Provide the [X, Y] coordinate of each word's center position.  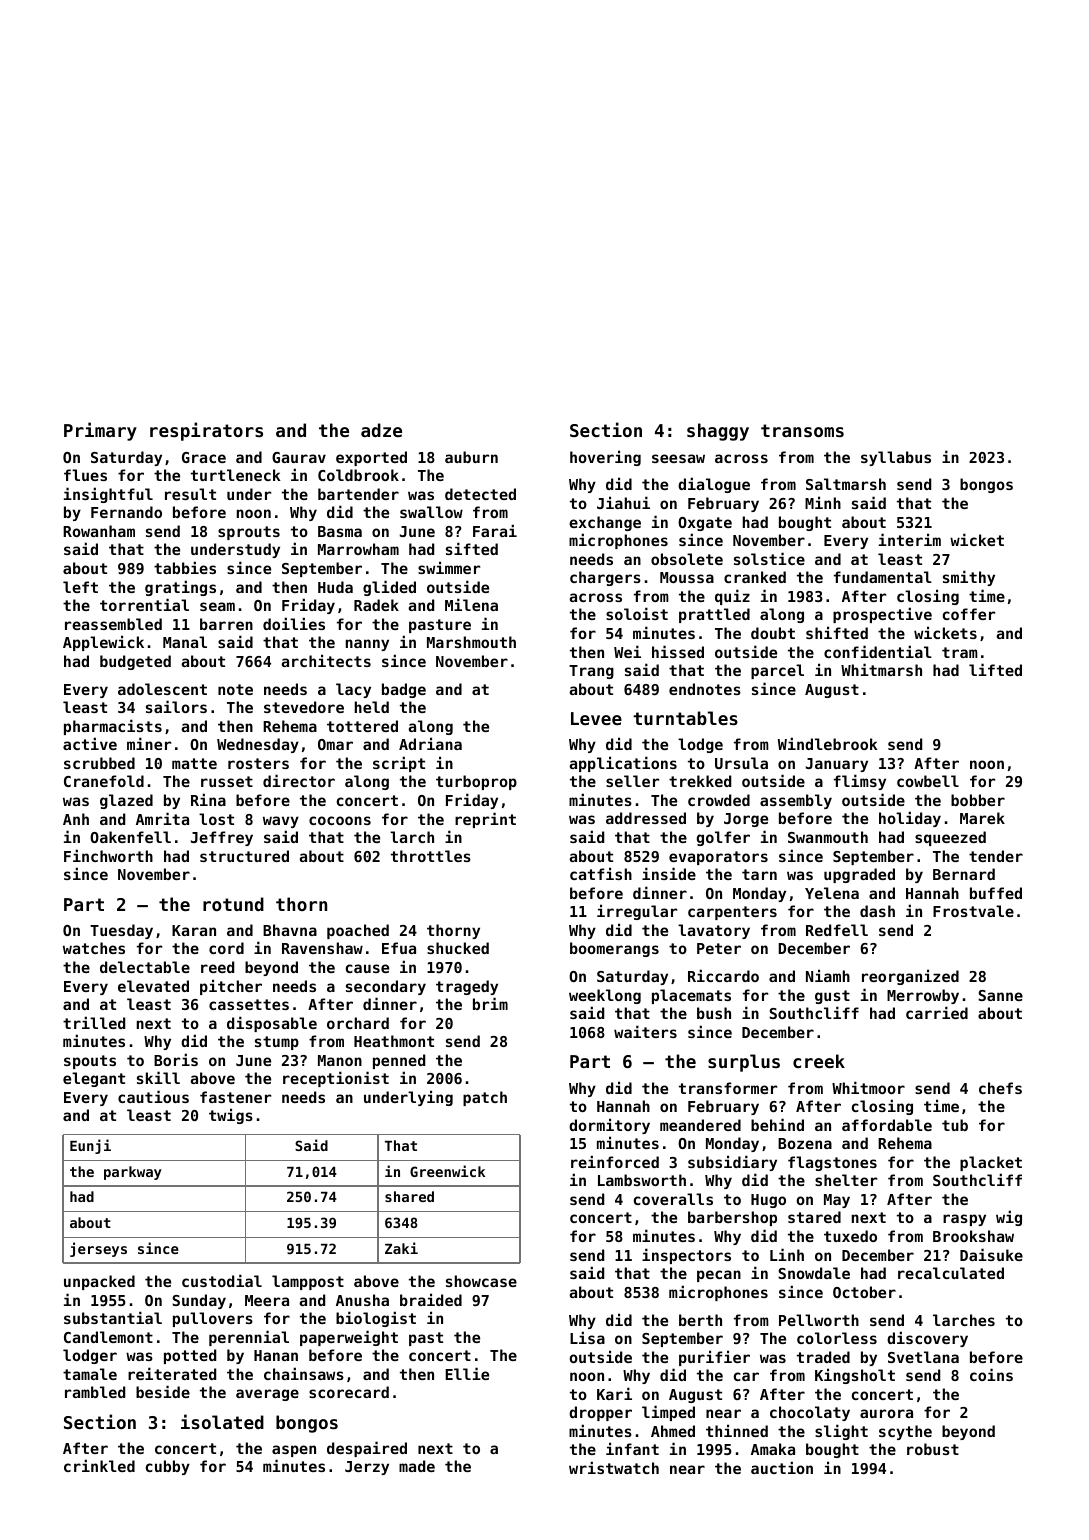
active [90, 743]
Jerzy [367, 1468]
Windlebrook [828, 743]
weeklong [605, 996]
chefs [1000, 1088]
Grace [204, 457]
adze [381, 430]
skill [158, 1077]
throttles [431, 856]
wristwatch [614, 1467]
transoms [802, 430]
